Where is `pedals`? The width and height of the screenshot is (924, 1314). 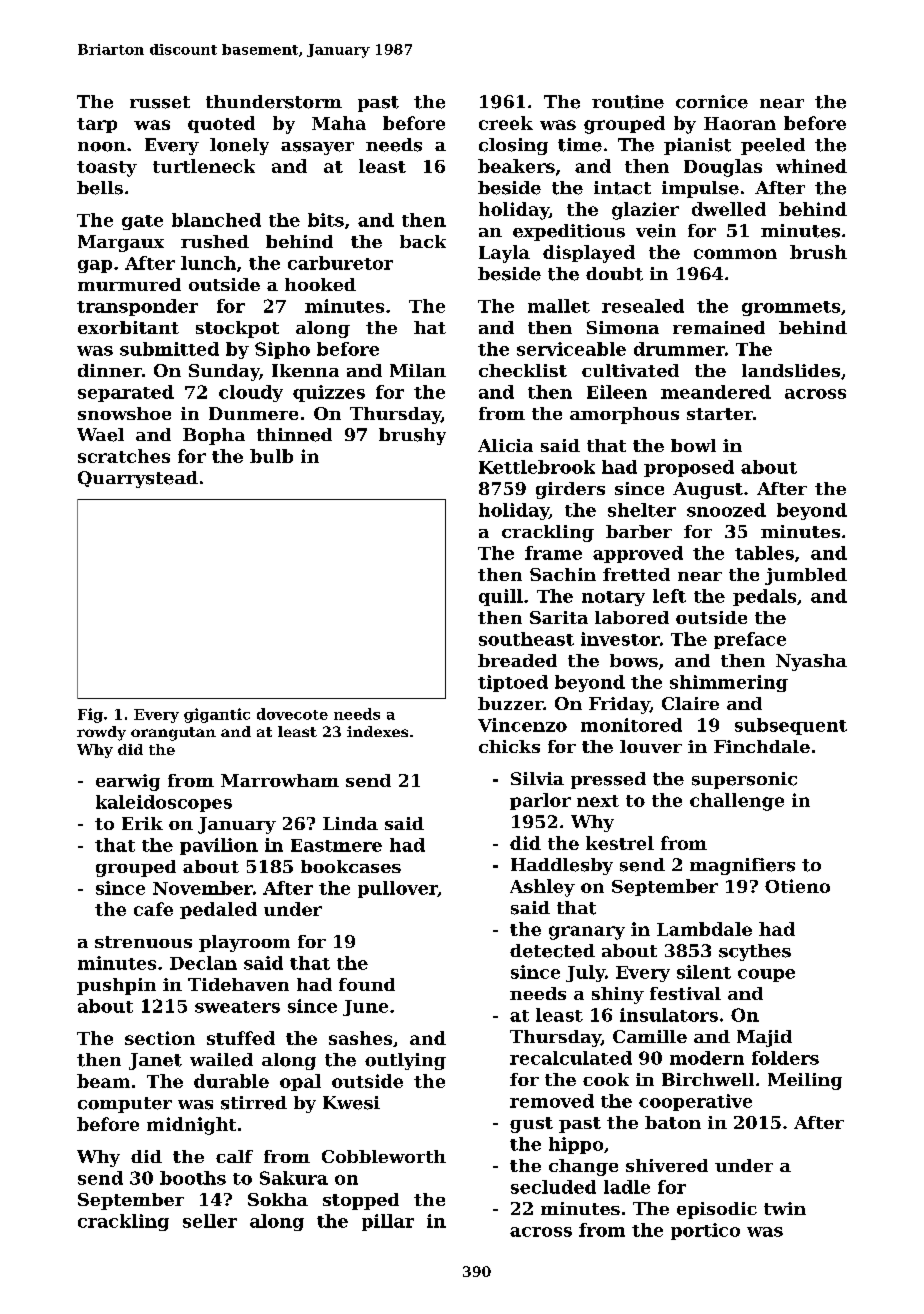 pedals is located at coordinates (764, 597).
